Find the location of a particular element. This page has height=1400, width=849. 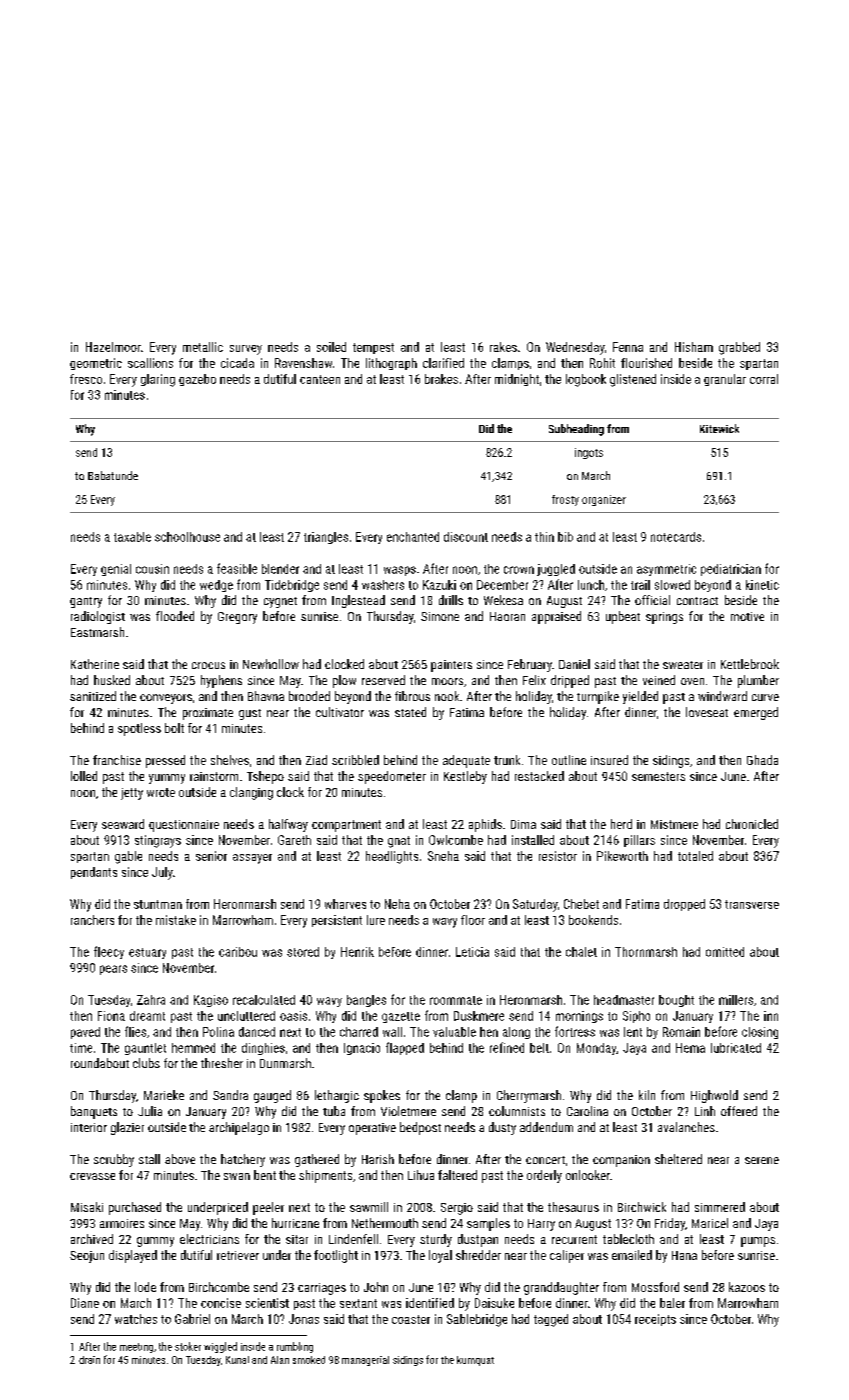

Hazelmoor is located at coordinates (113, 347).
